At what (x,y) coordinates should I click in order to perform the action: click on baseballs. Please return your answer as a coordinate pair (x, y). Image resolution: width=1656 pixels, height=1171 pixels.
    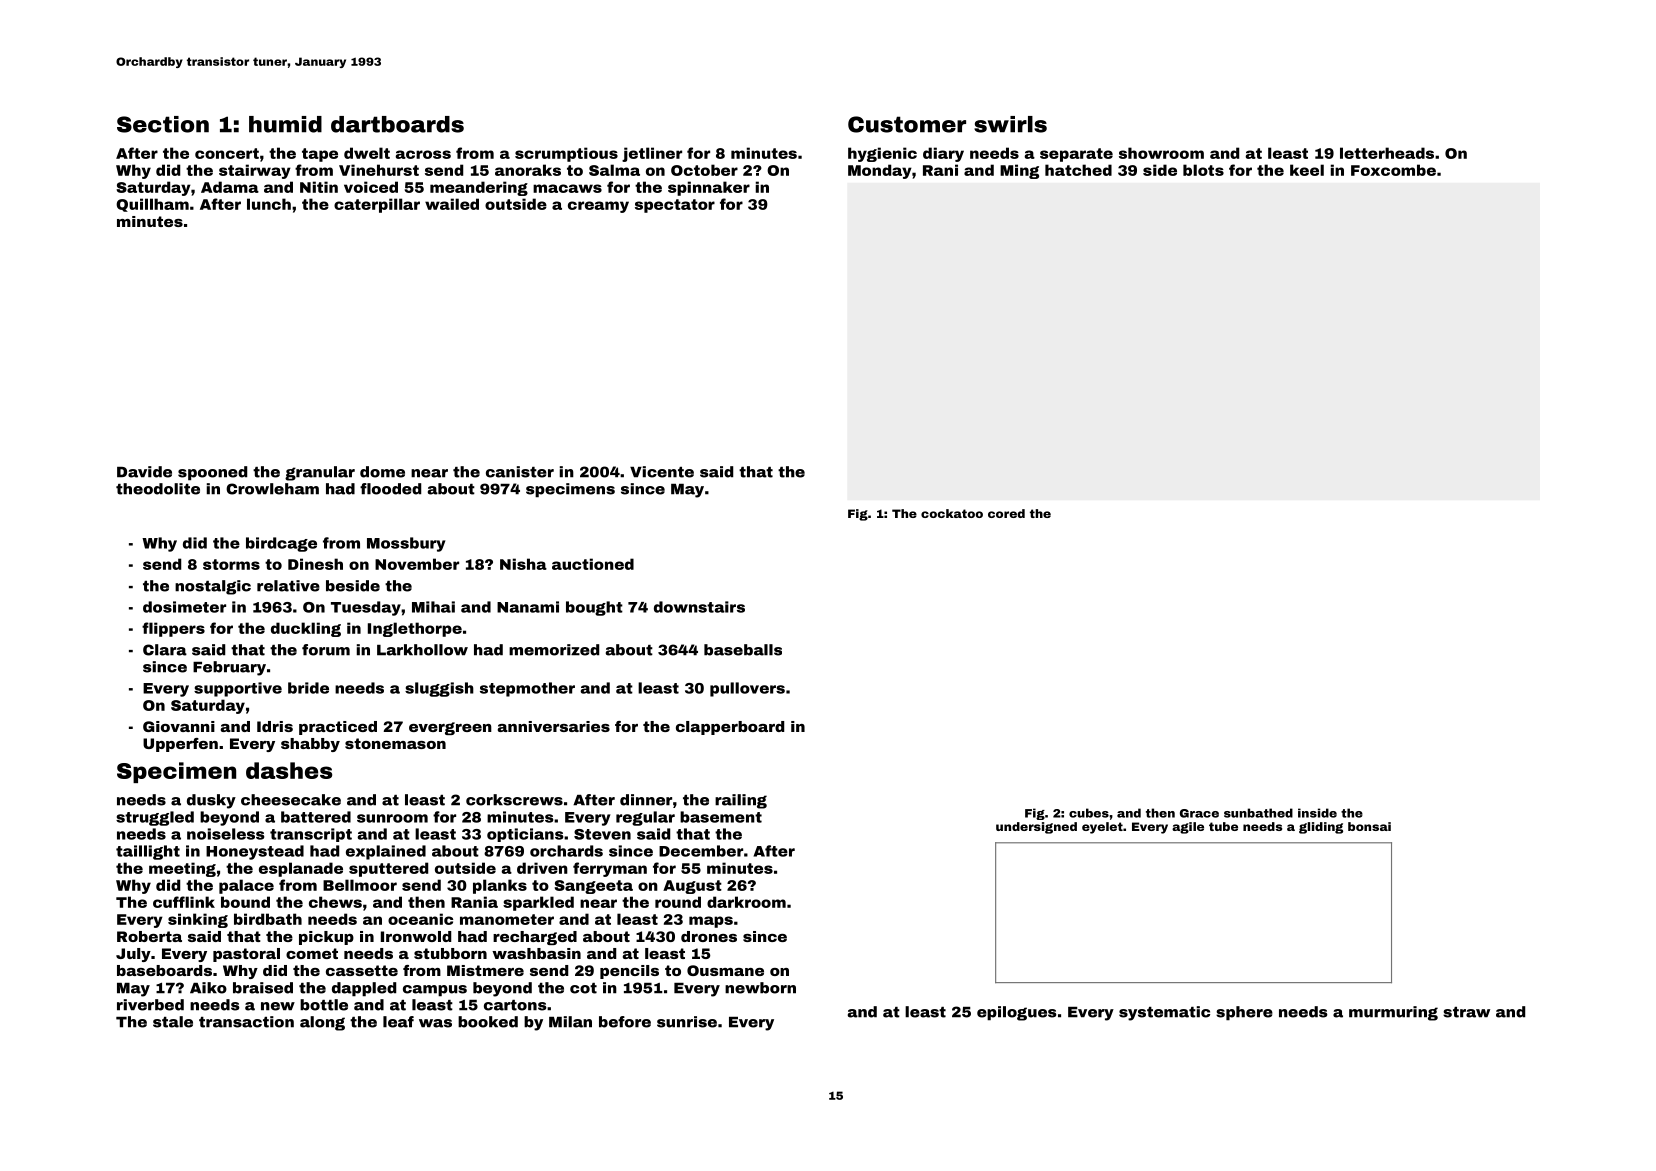
    Looking at the image, I should click on (743, 650).
